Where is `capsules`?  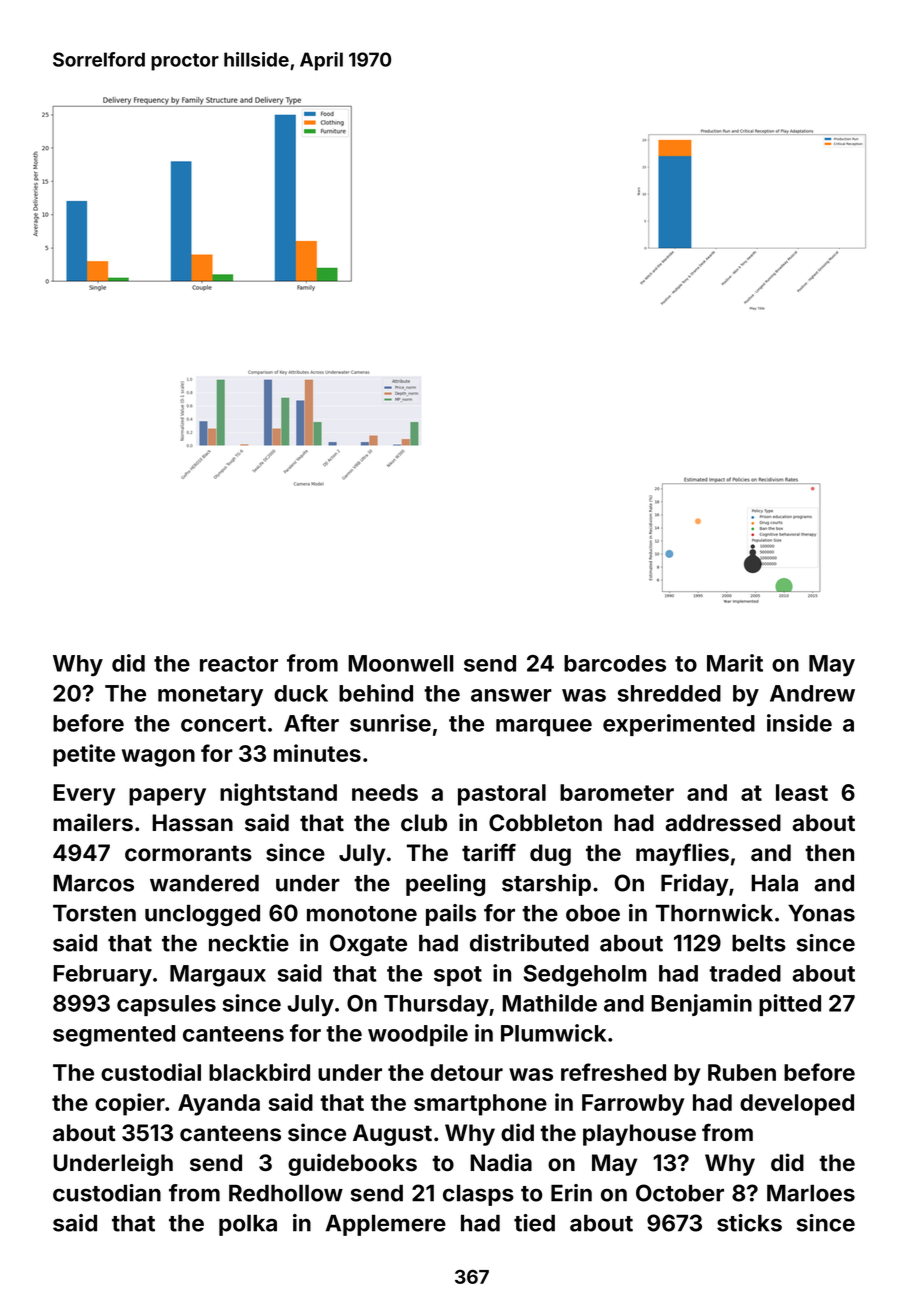 capsules is located at coordinates (166, 1005).
